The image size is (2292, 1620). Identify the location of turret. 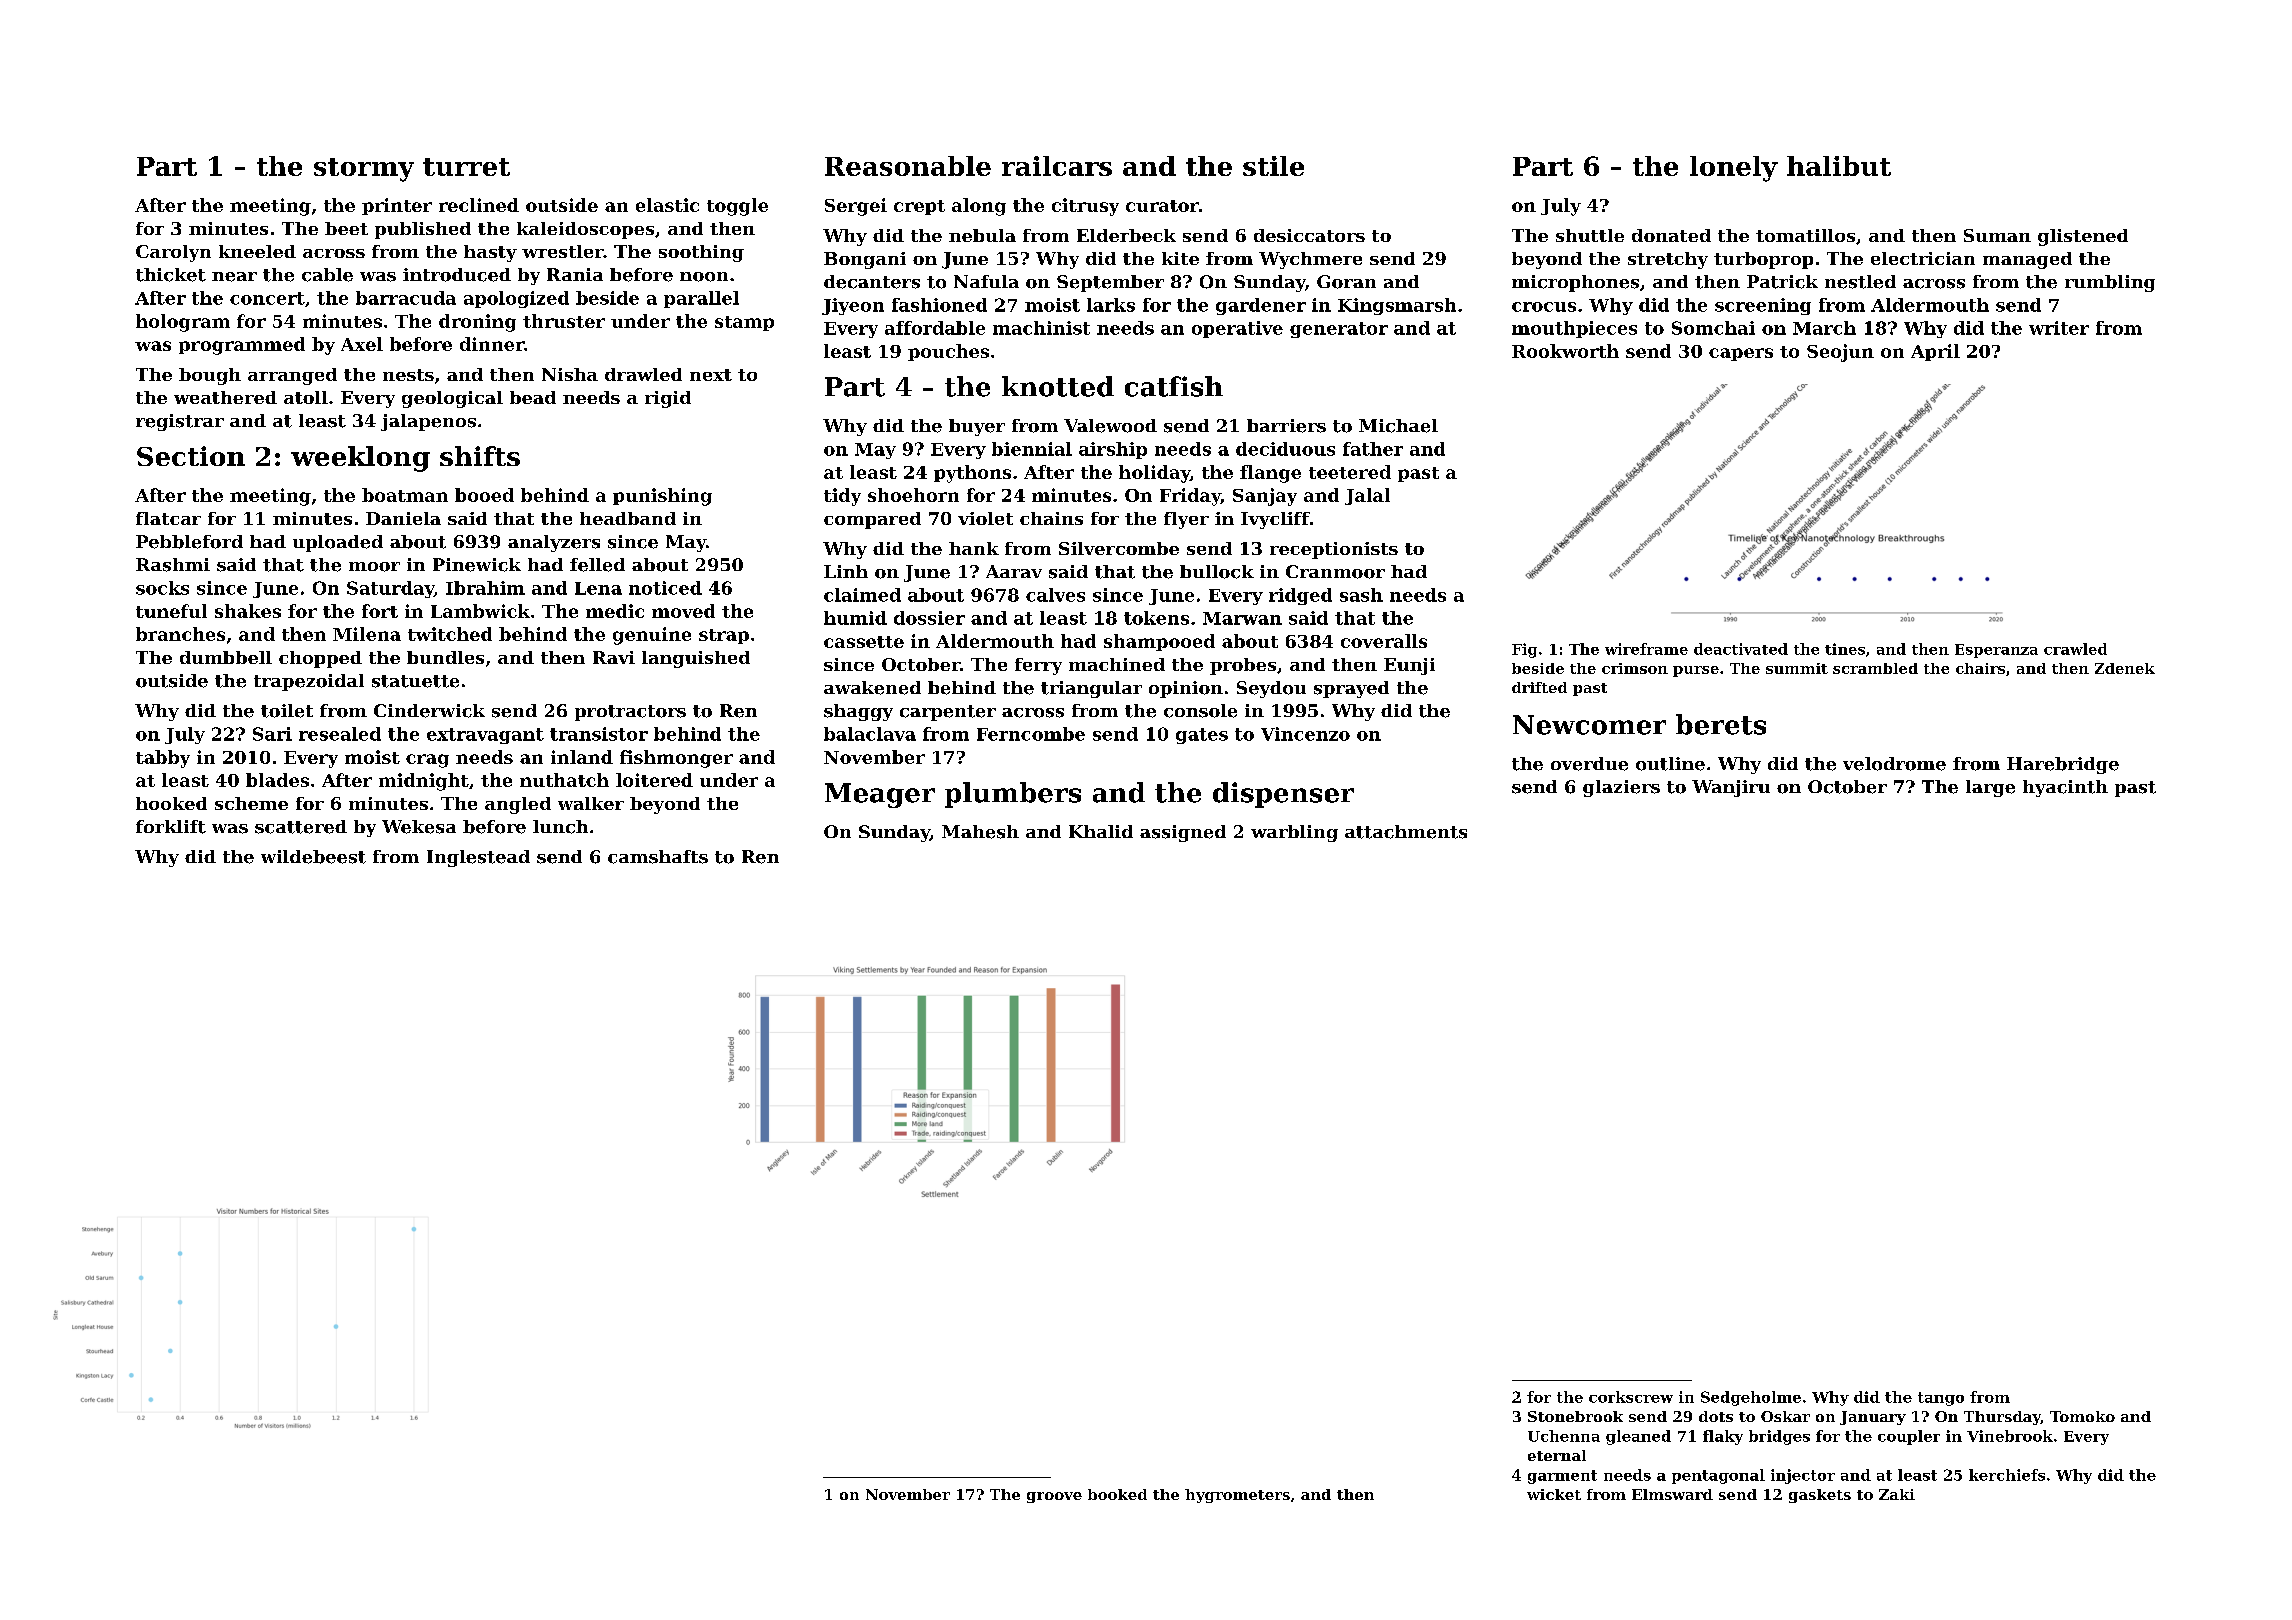
(466, 167).
